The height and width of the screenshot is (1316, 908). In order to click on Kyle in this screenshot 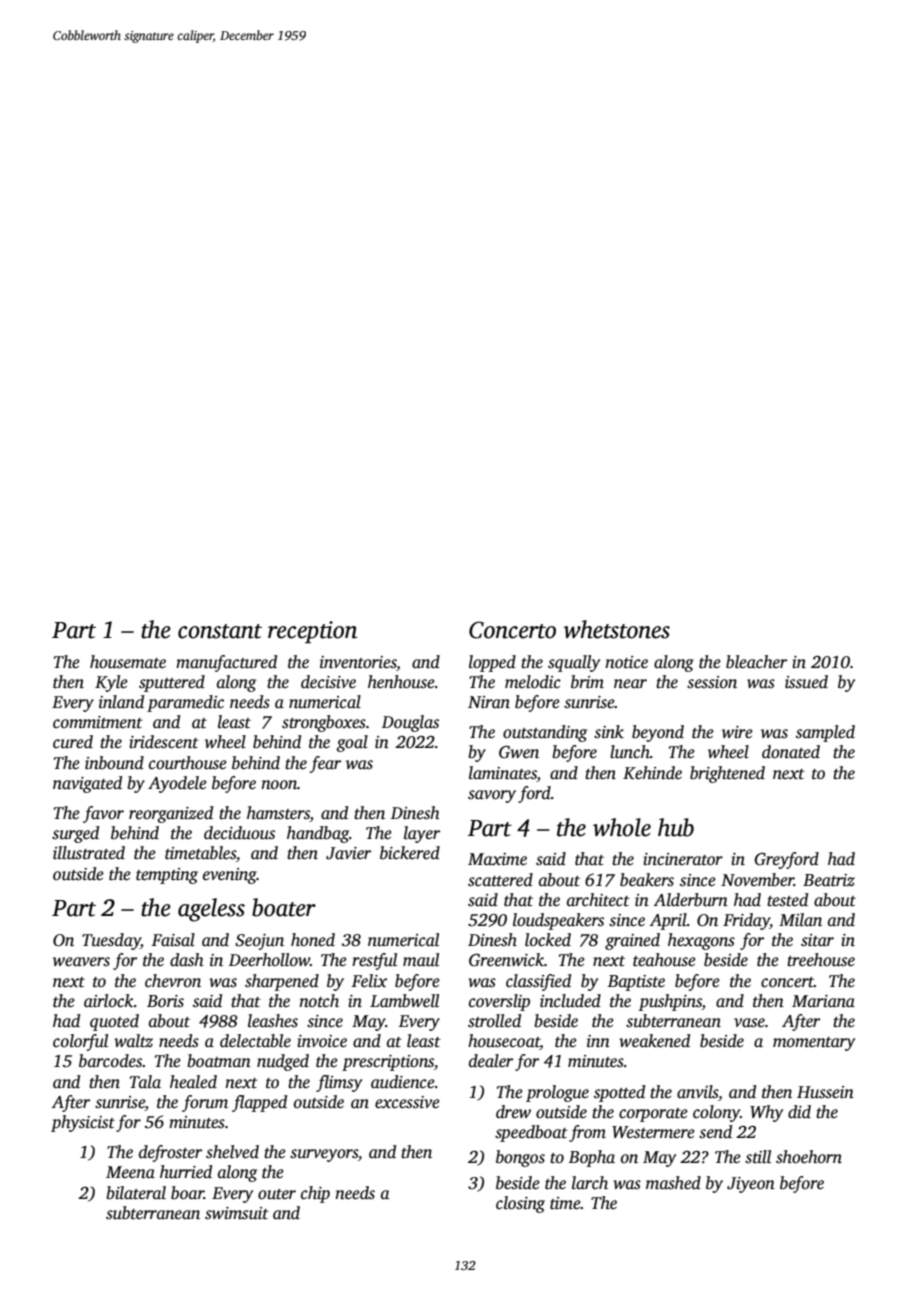, I will do `click(111, 683)`.
